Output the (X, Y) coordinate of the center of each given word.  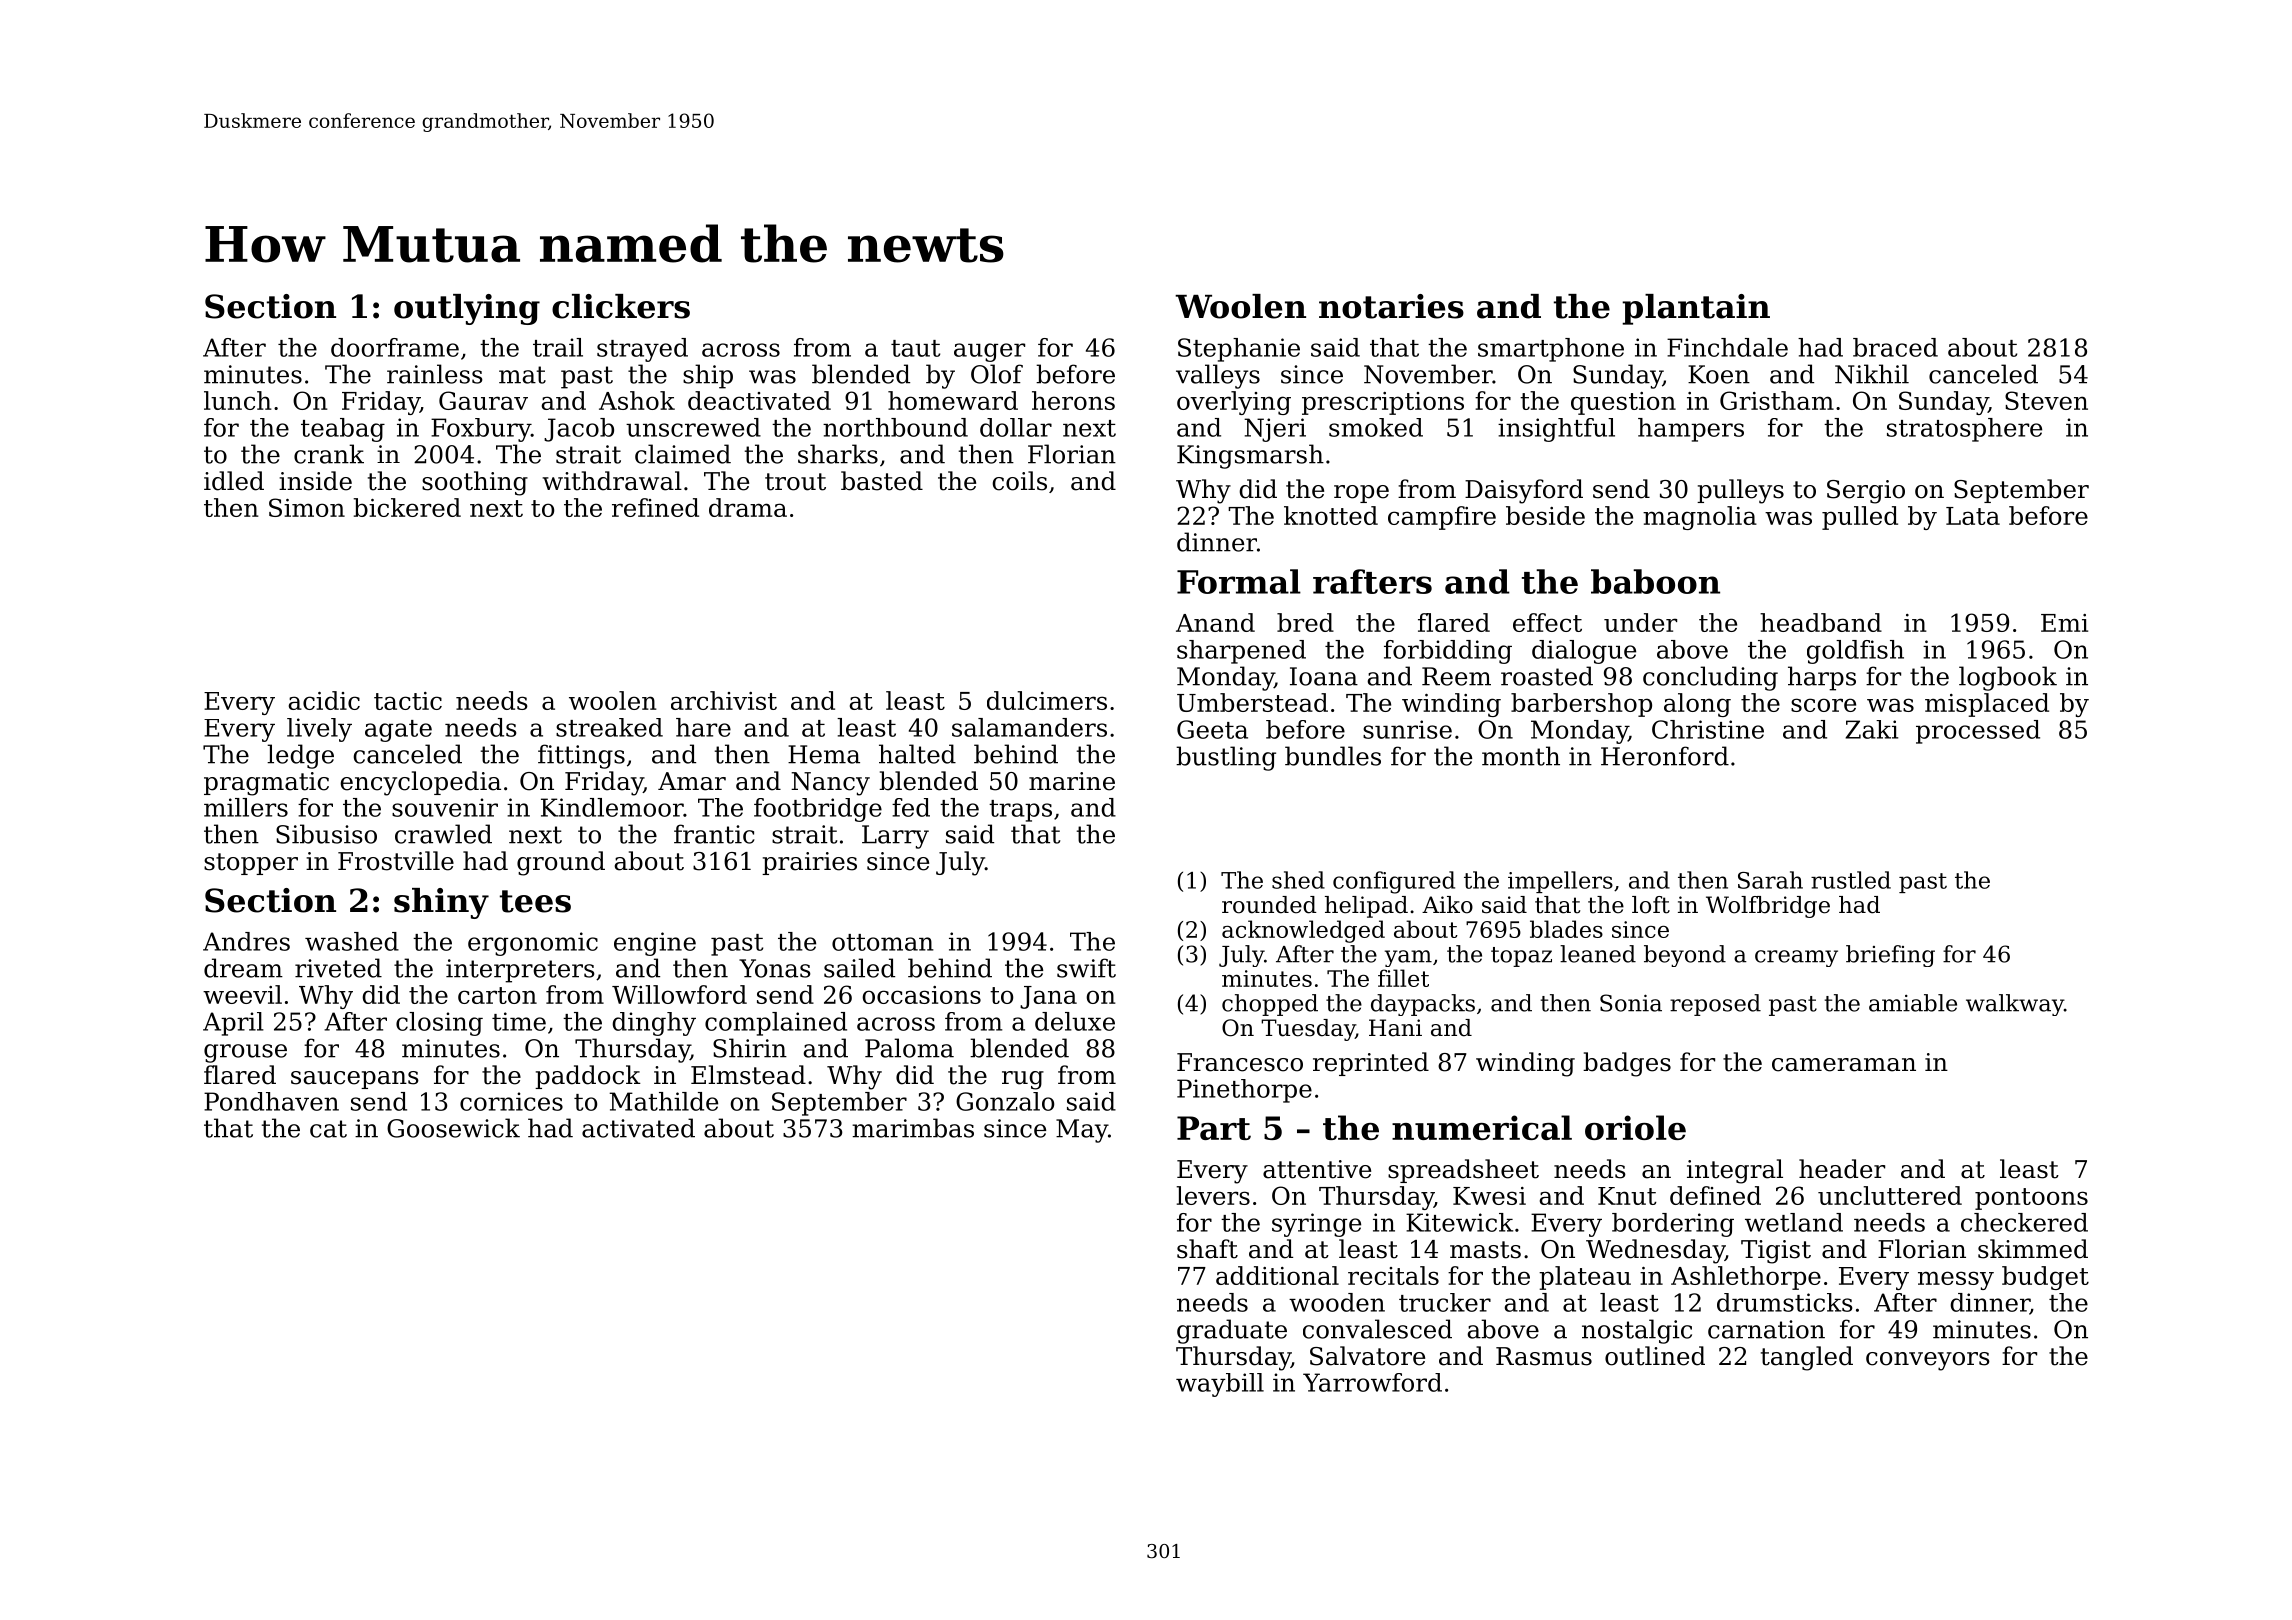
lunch (238, 400)
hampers (1691, 430)
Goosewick (453, 1128)
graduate (1232, 1331)
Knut (1627, 1196)
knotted (1331, 515)
